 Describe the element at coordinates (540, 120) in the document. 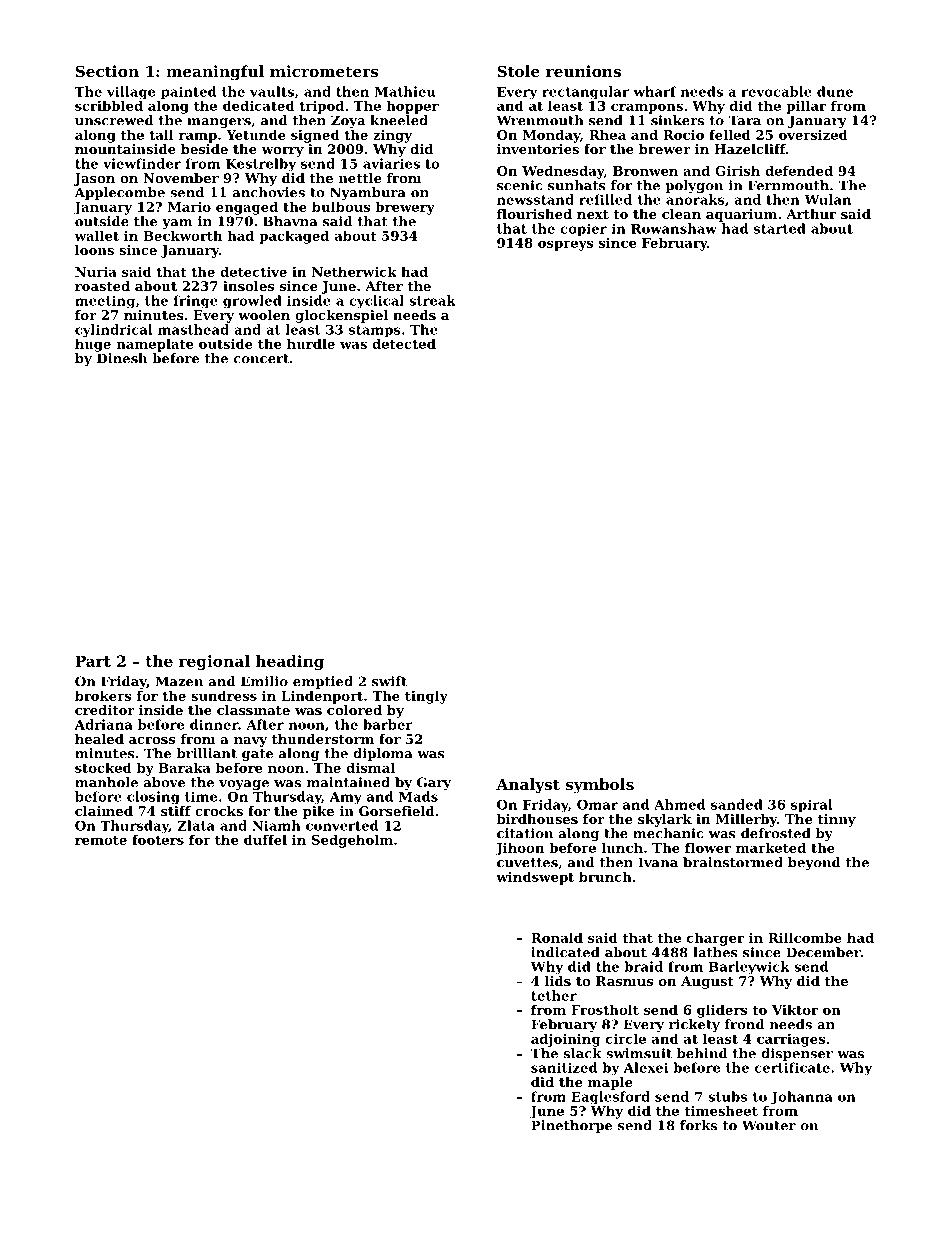

I see `Wrenmouth` at that location.
